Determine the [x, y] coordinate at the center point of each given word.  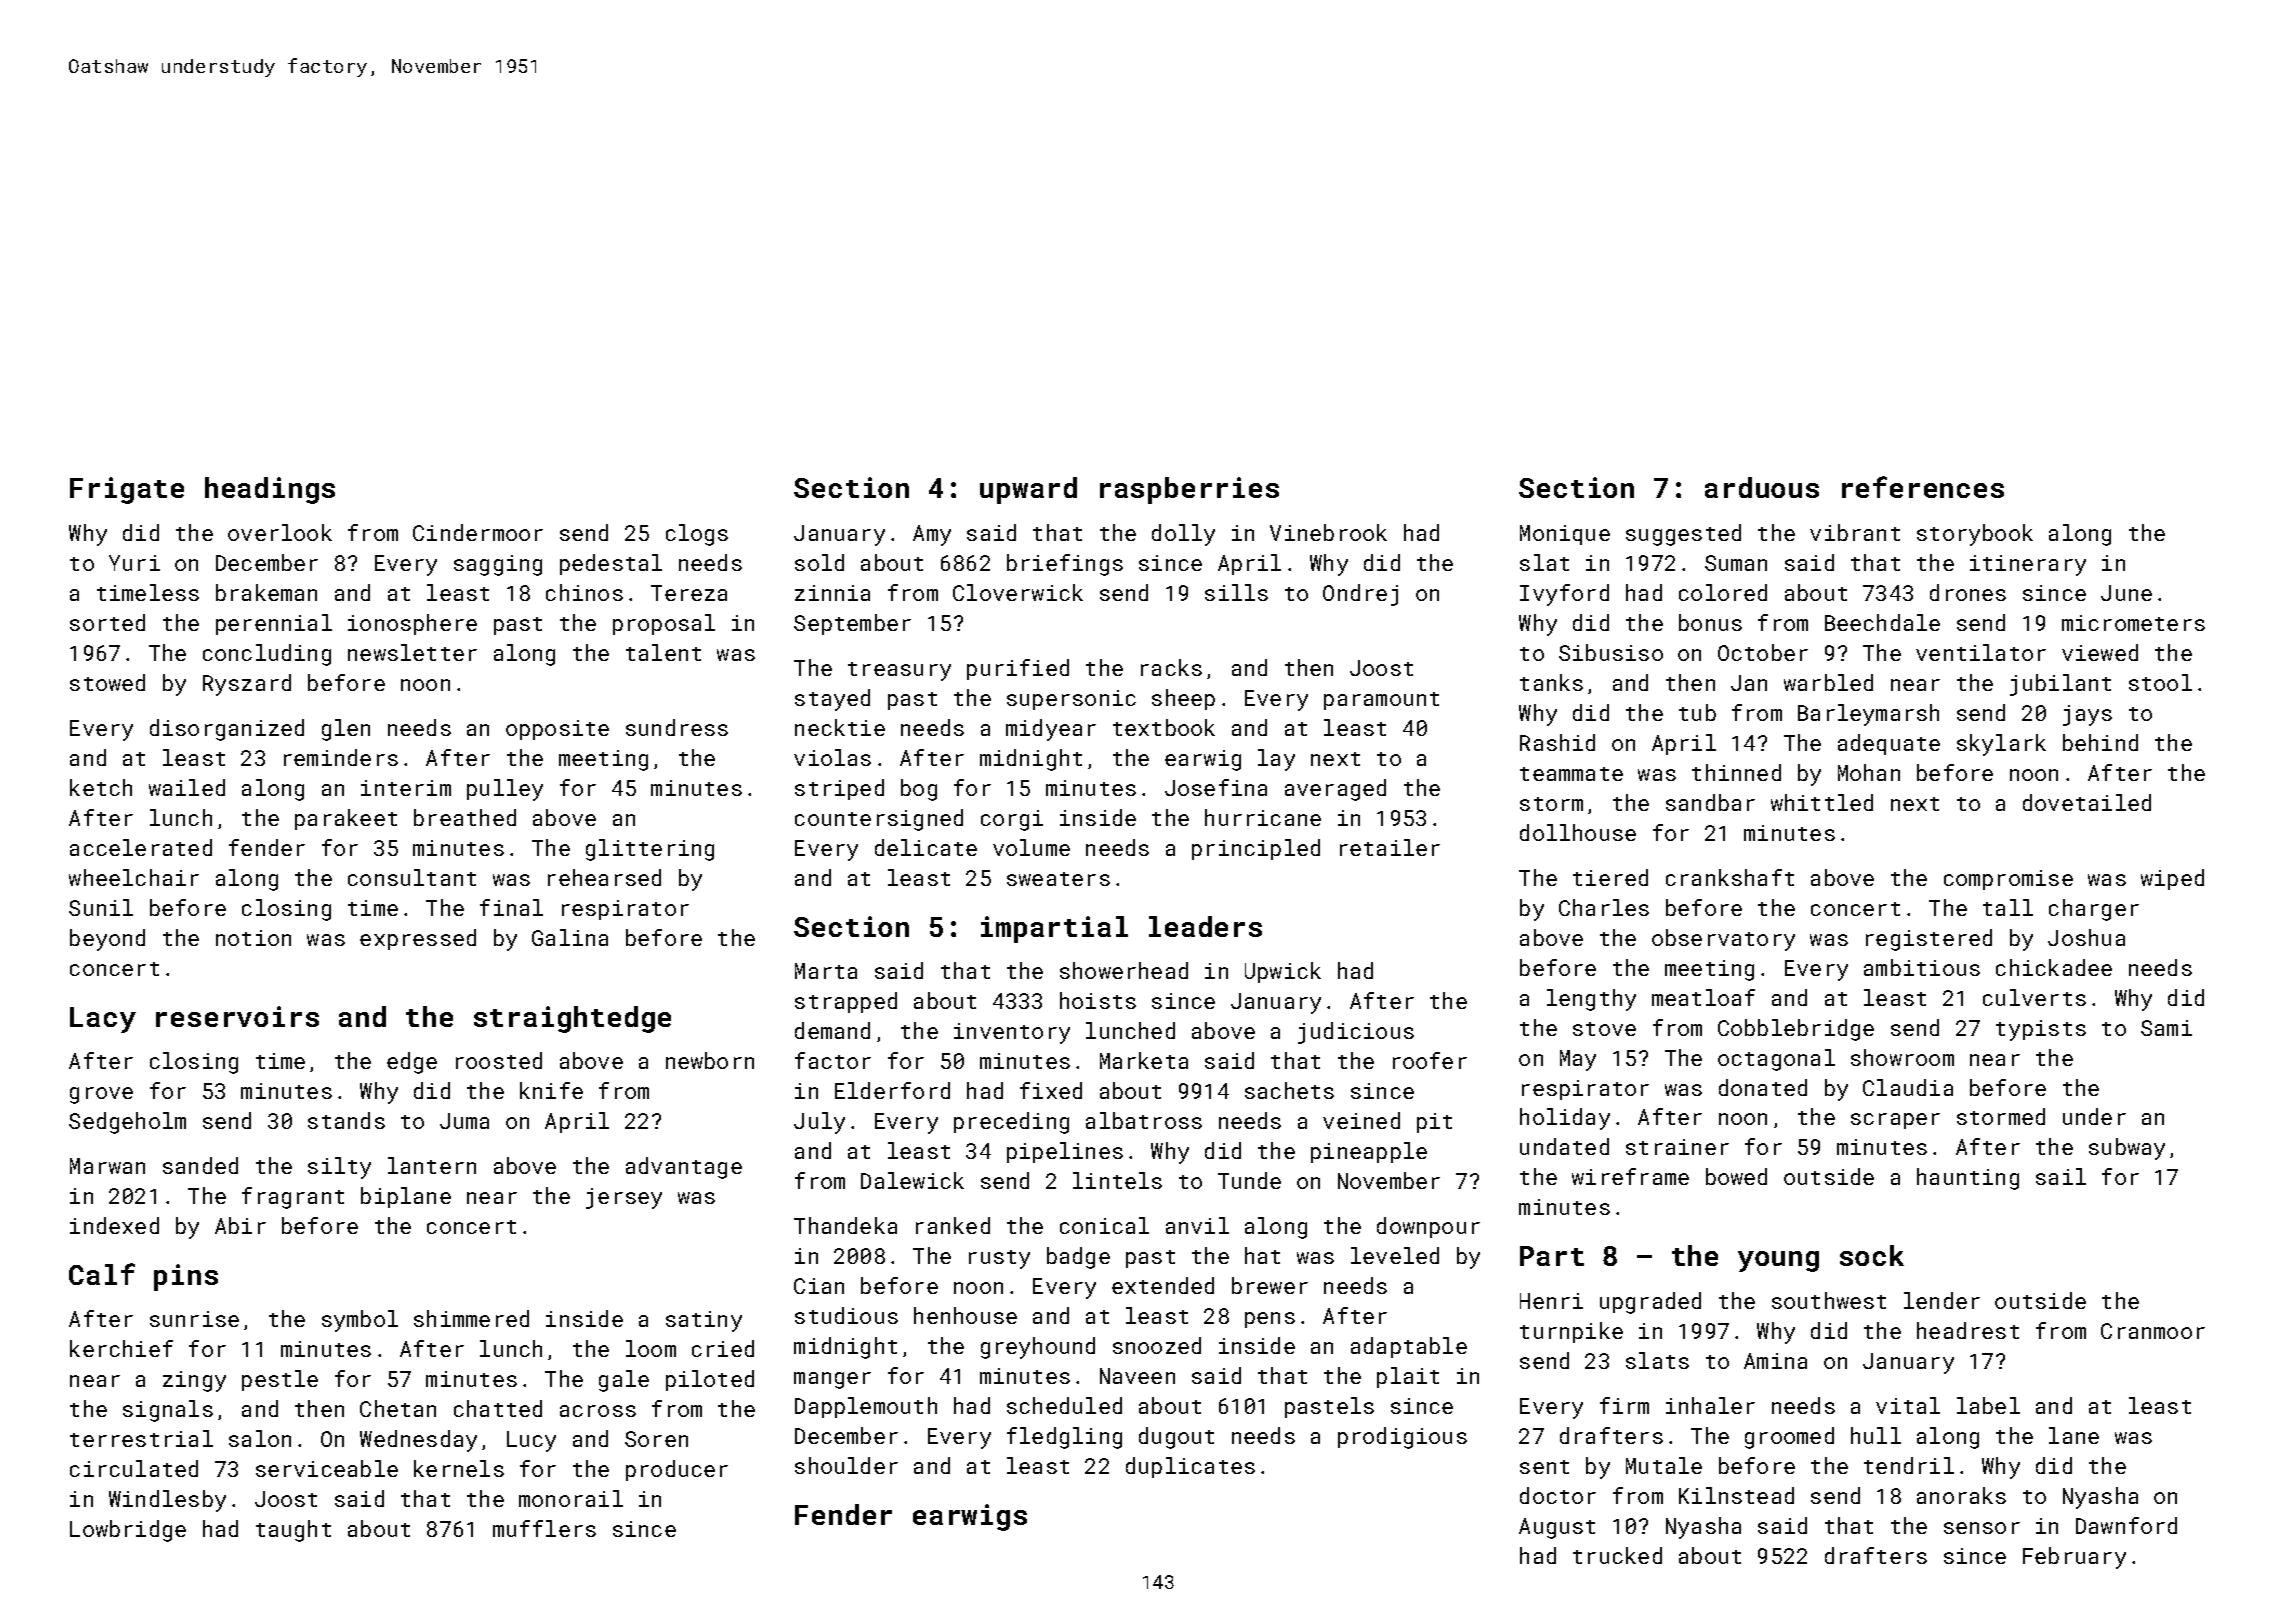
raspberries [1189, 490]
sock [1872, 1255]
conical [1104, 1225]
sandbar [1710, 802]
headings [270, 490]
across [598, 1411]
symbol [360, 1321]
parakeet [346, 819]
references [1923, 487]
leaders [1205, 926]
